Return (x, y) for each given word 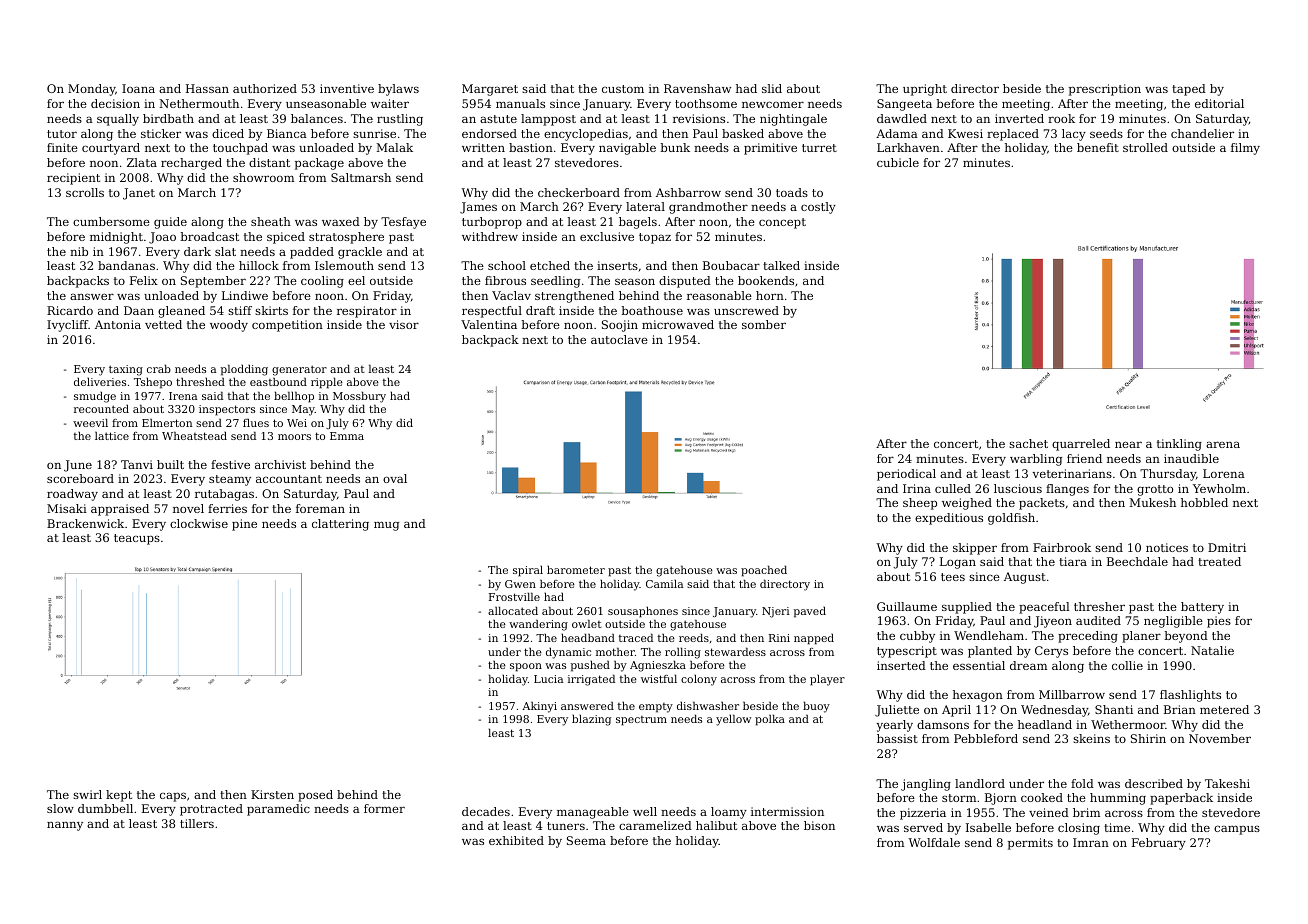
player (827, 680)
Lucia (548, 679)
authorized (265, 88)
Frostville (514, 596)
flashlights (1190, 696)
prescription (1105, 90)
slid (772, 88)
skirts (271, 310)
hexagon (978, 696)
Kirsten (272, 794)
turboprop (492, 223)
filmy (1245, 149)
